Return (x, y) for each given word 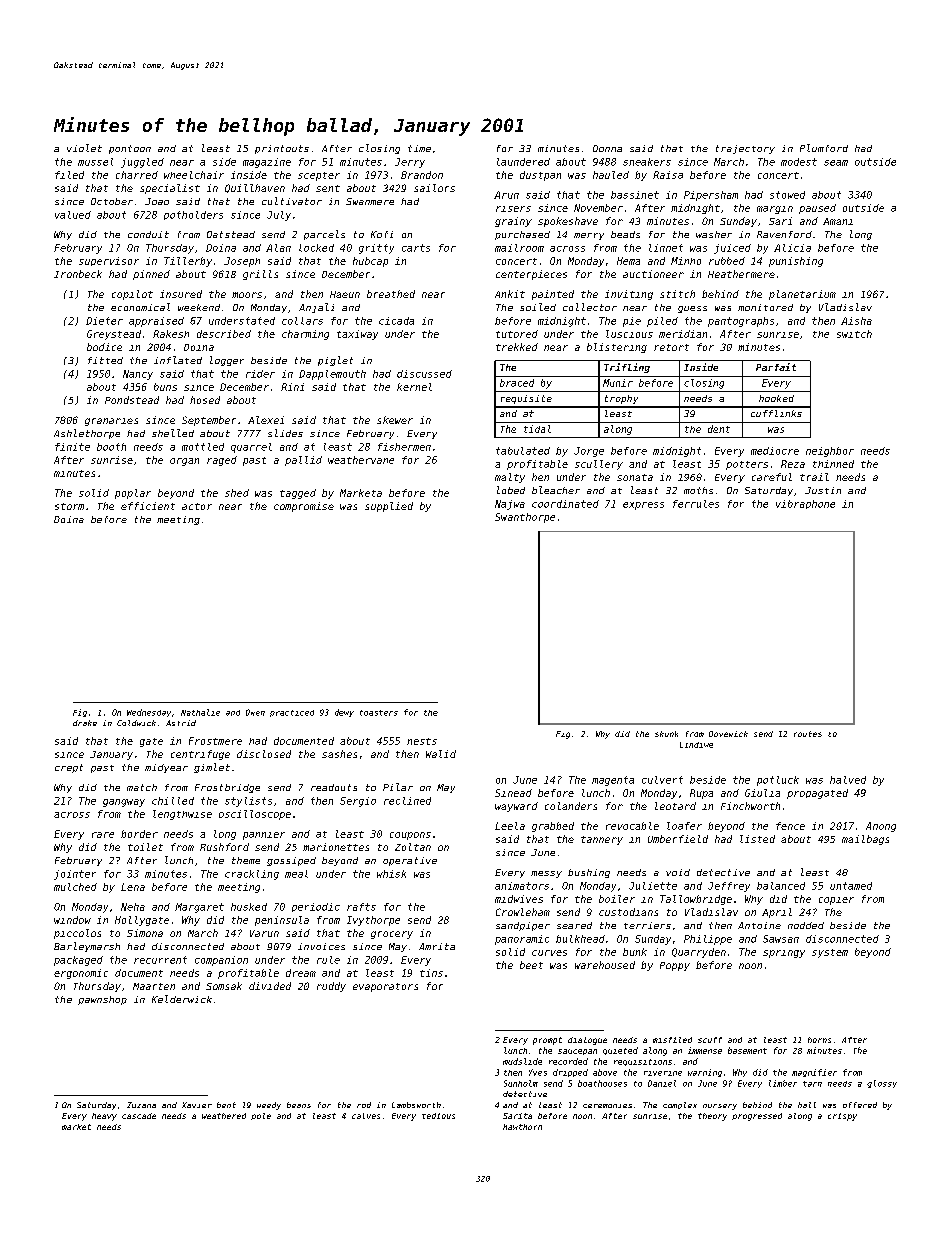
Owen (255, 712)
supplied (389, 507)
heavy (104, 1117)
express (643, 506)
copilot (132, 295)
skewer (395, 420)
